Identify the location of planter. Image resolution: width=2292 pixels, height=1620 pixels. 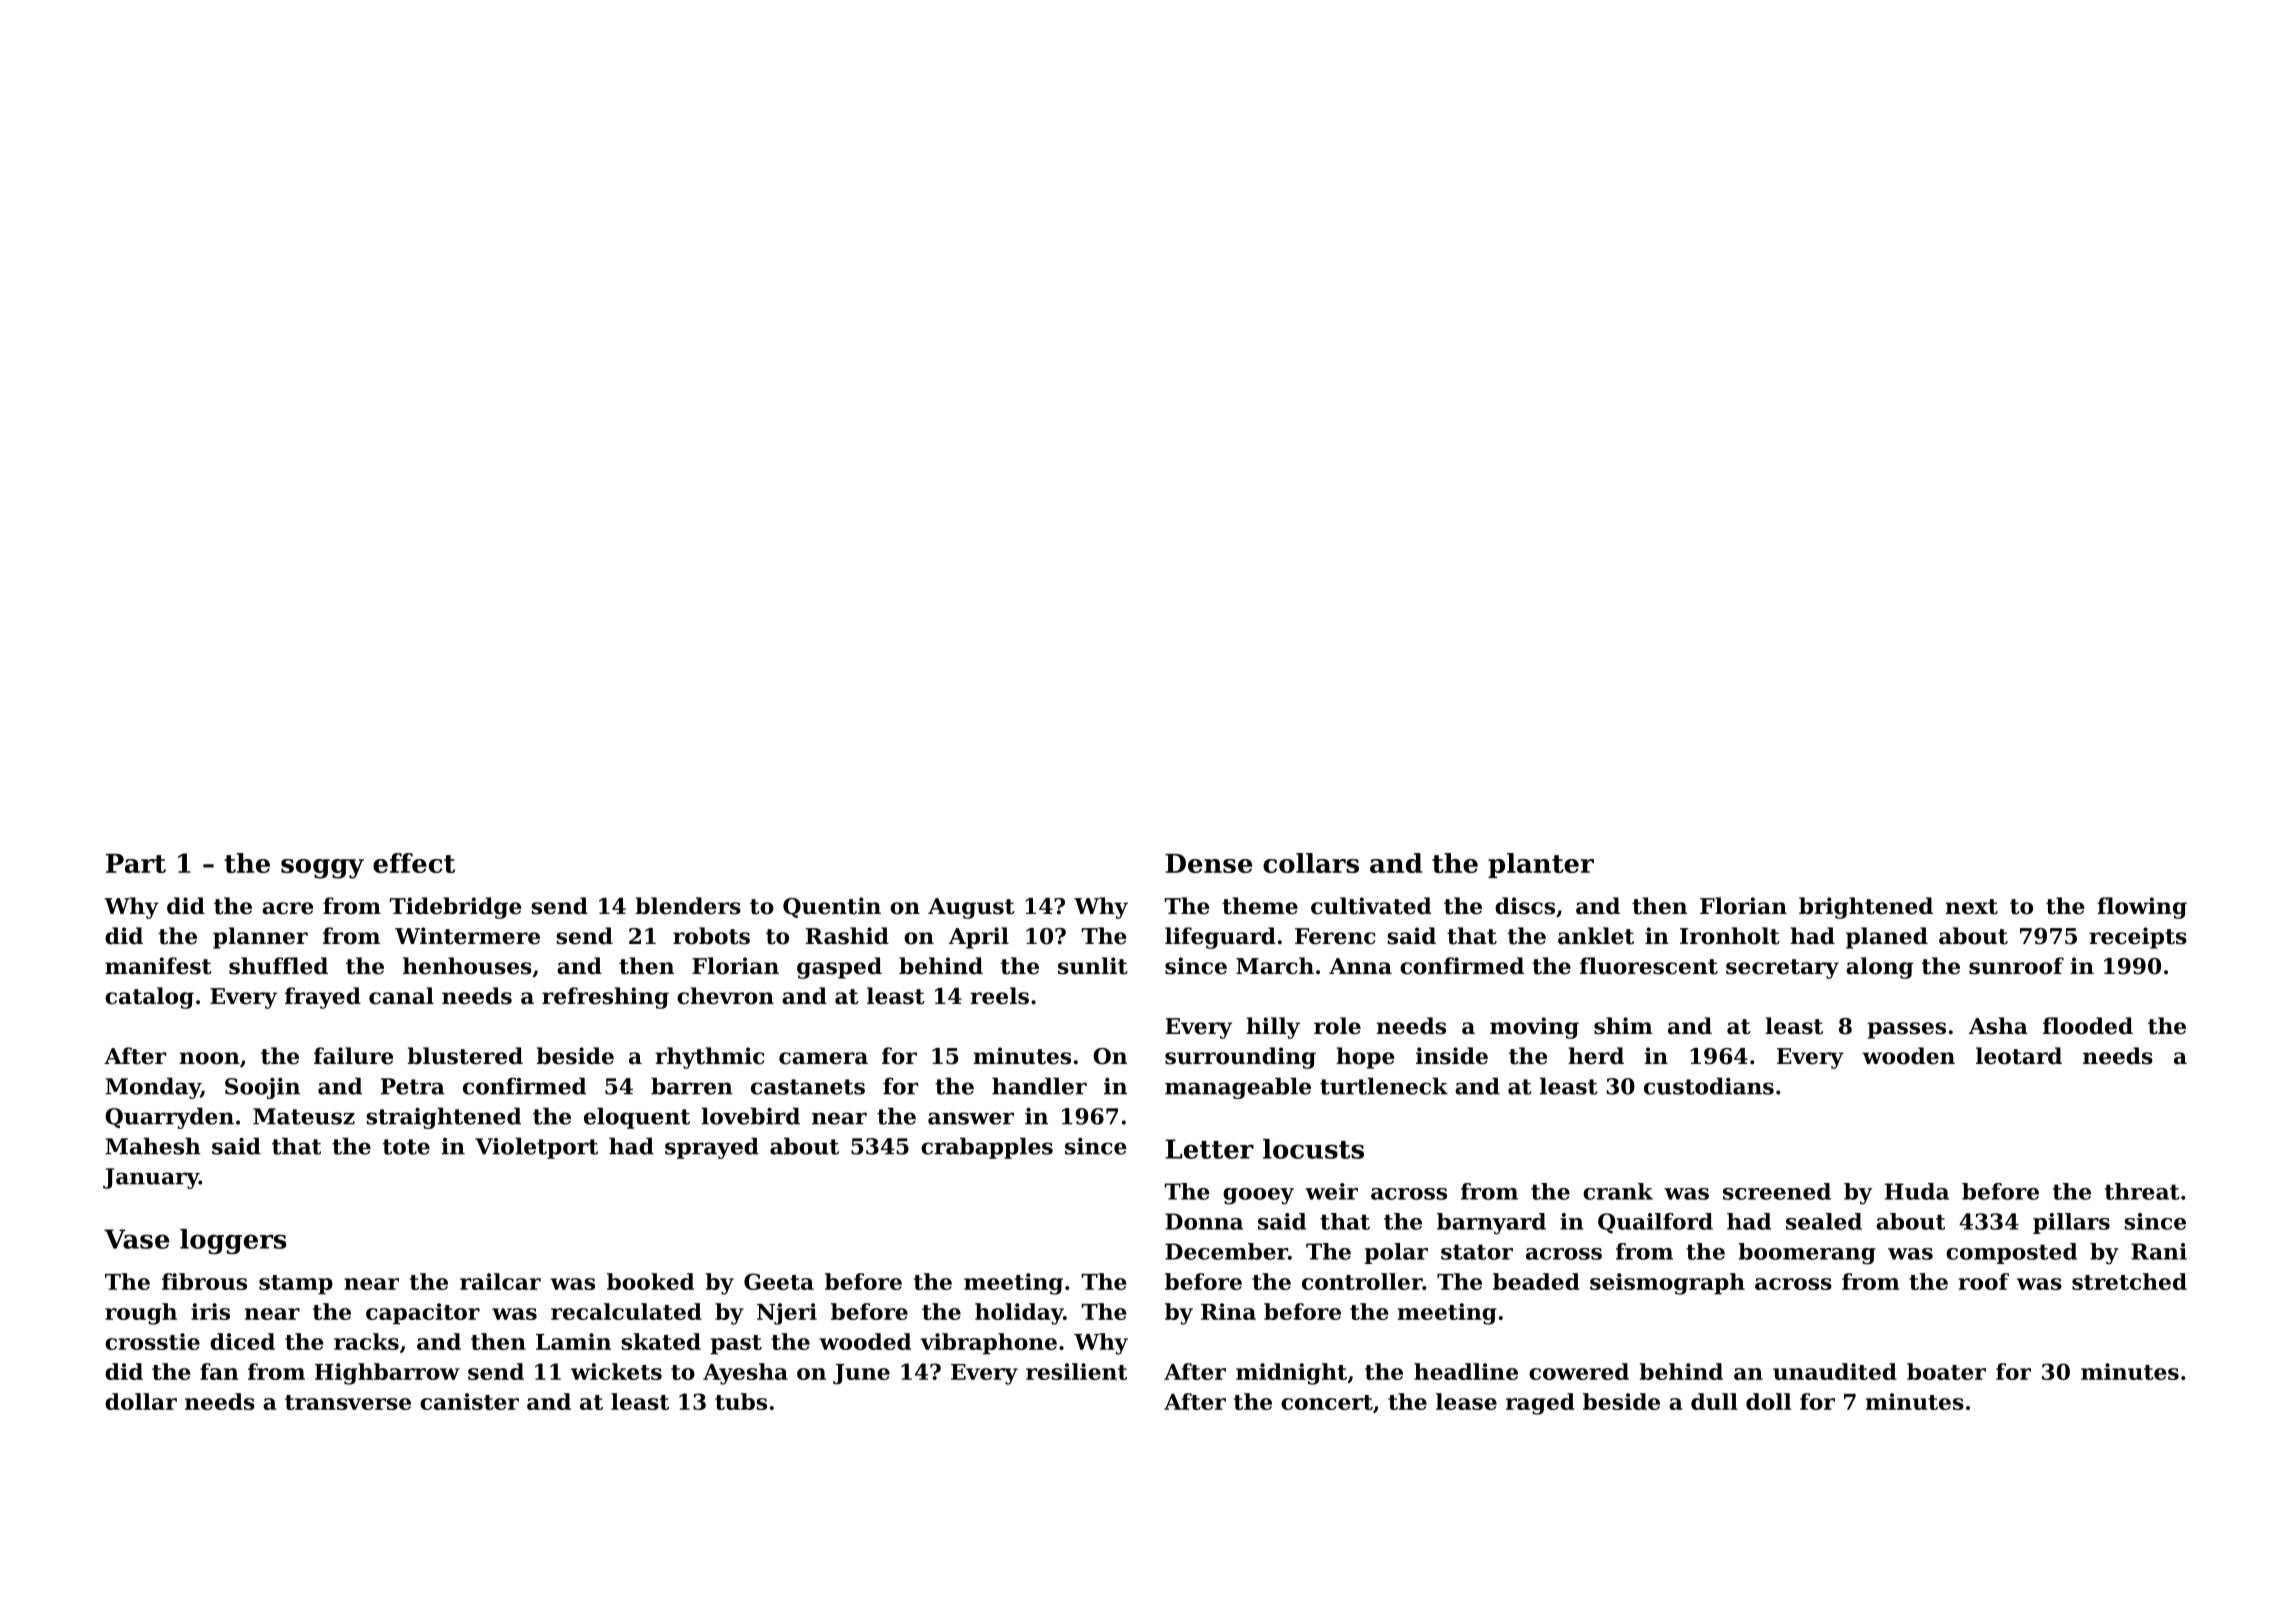
(1541, 865).
